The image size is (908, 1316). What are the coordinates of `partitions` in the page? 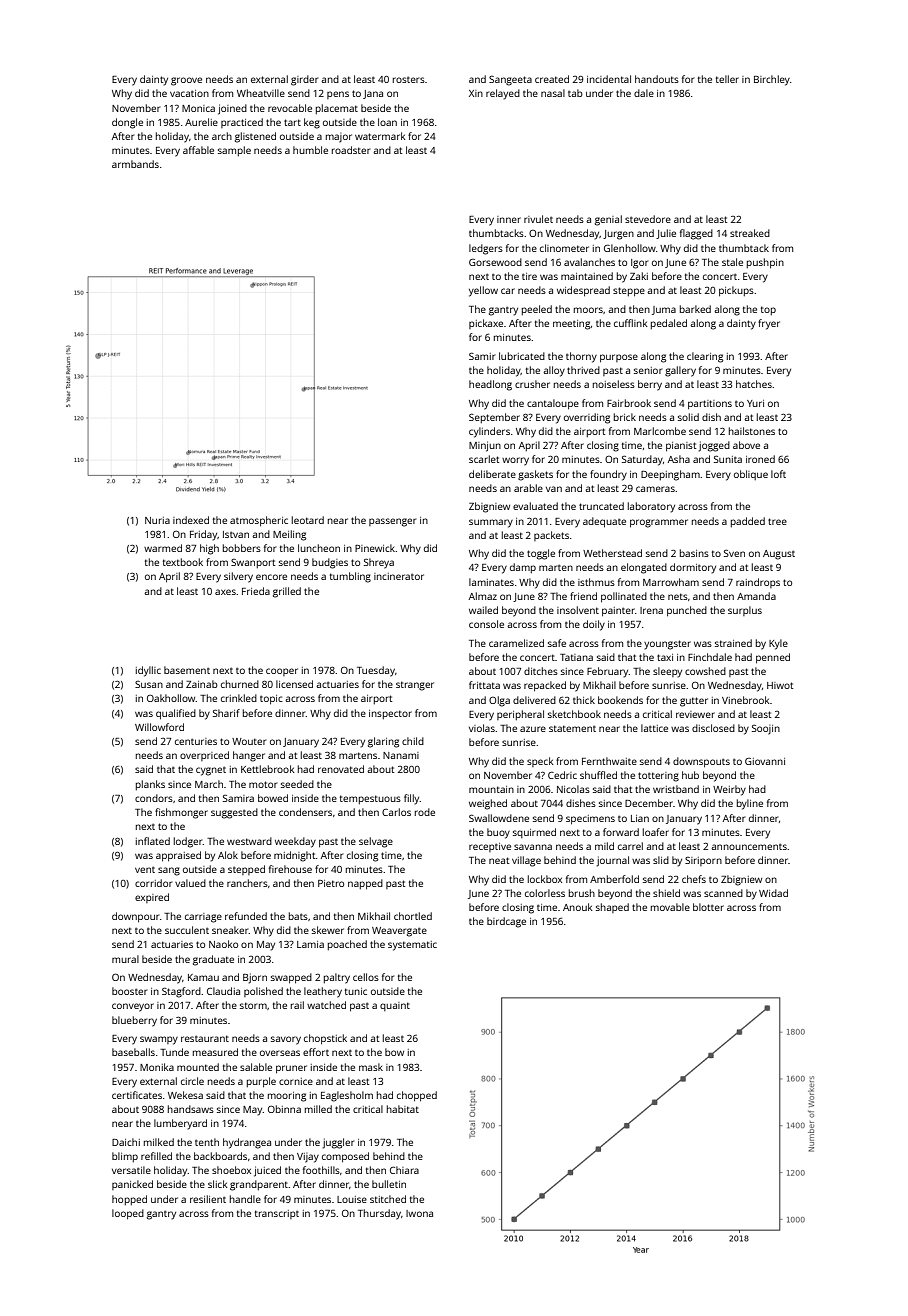 It's located at (710, 404).
